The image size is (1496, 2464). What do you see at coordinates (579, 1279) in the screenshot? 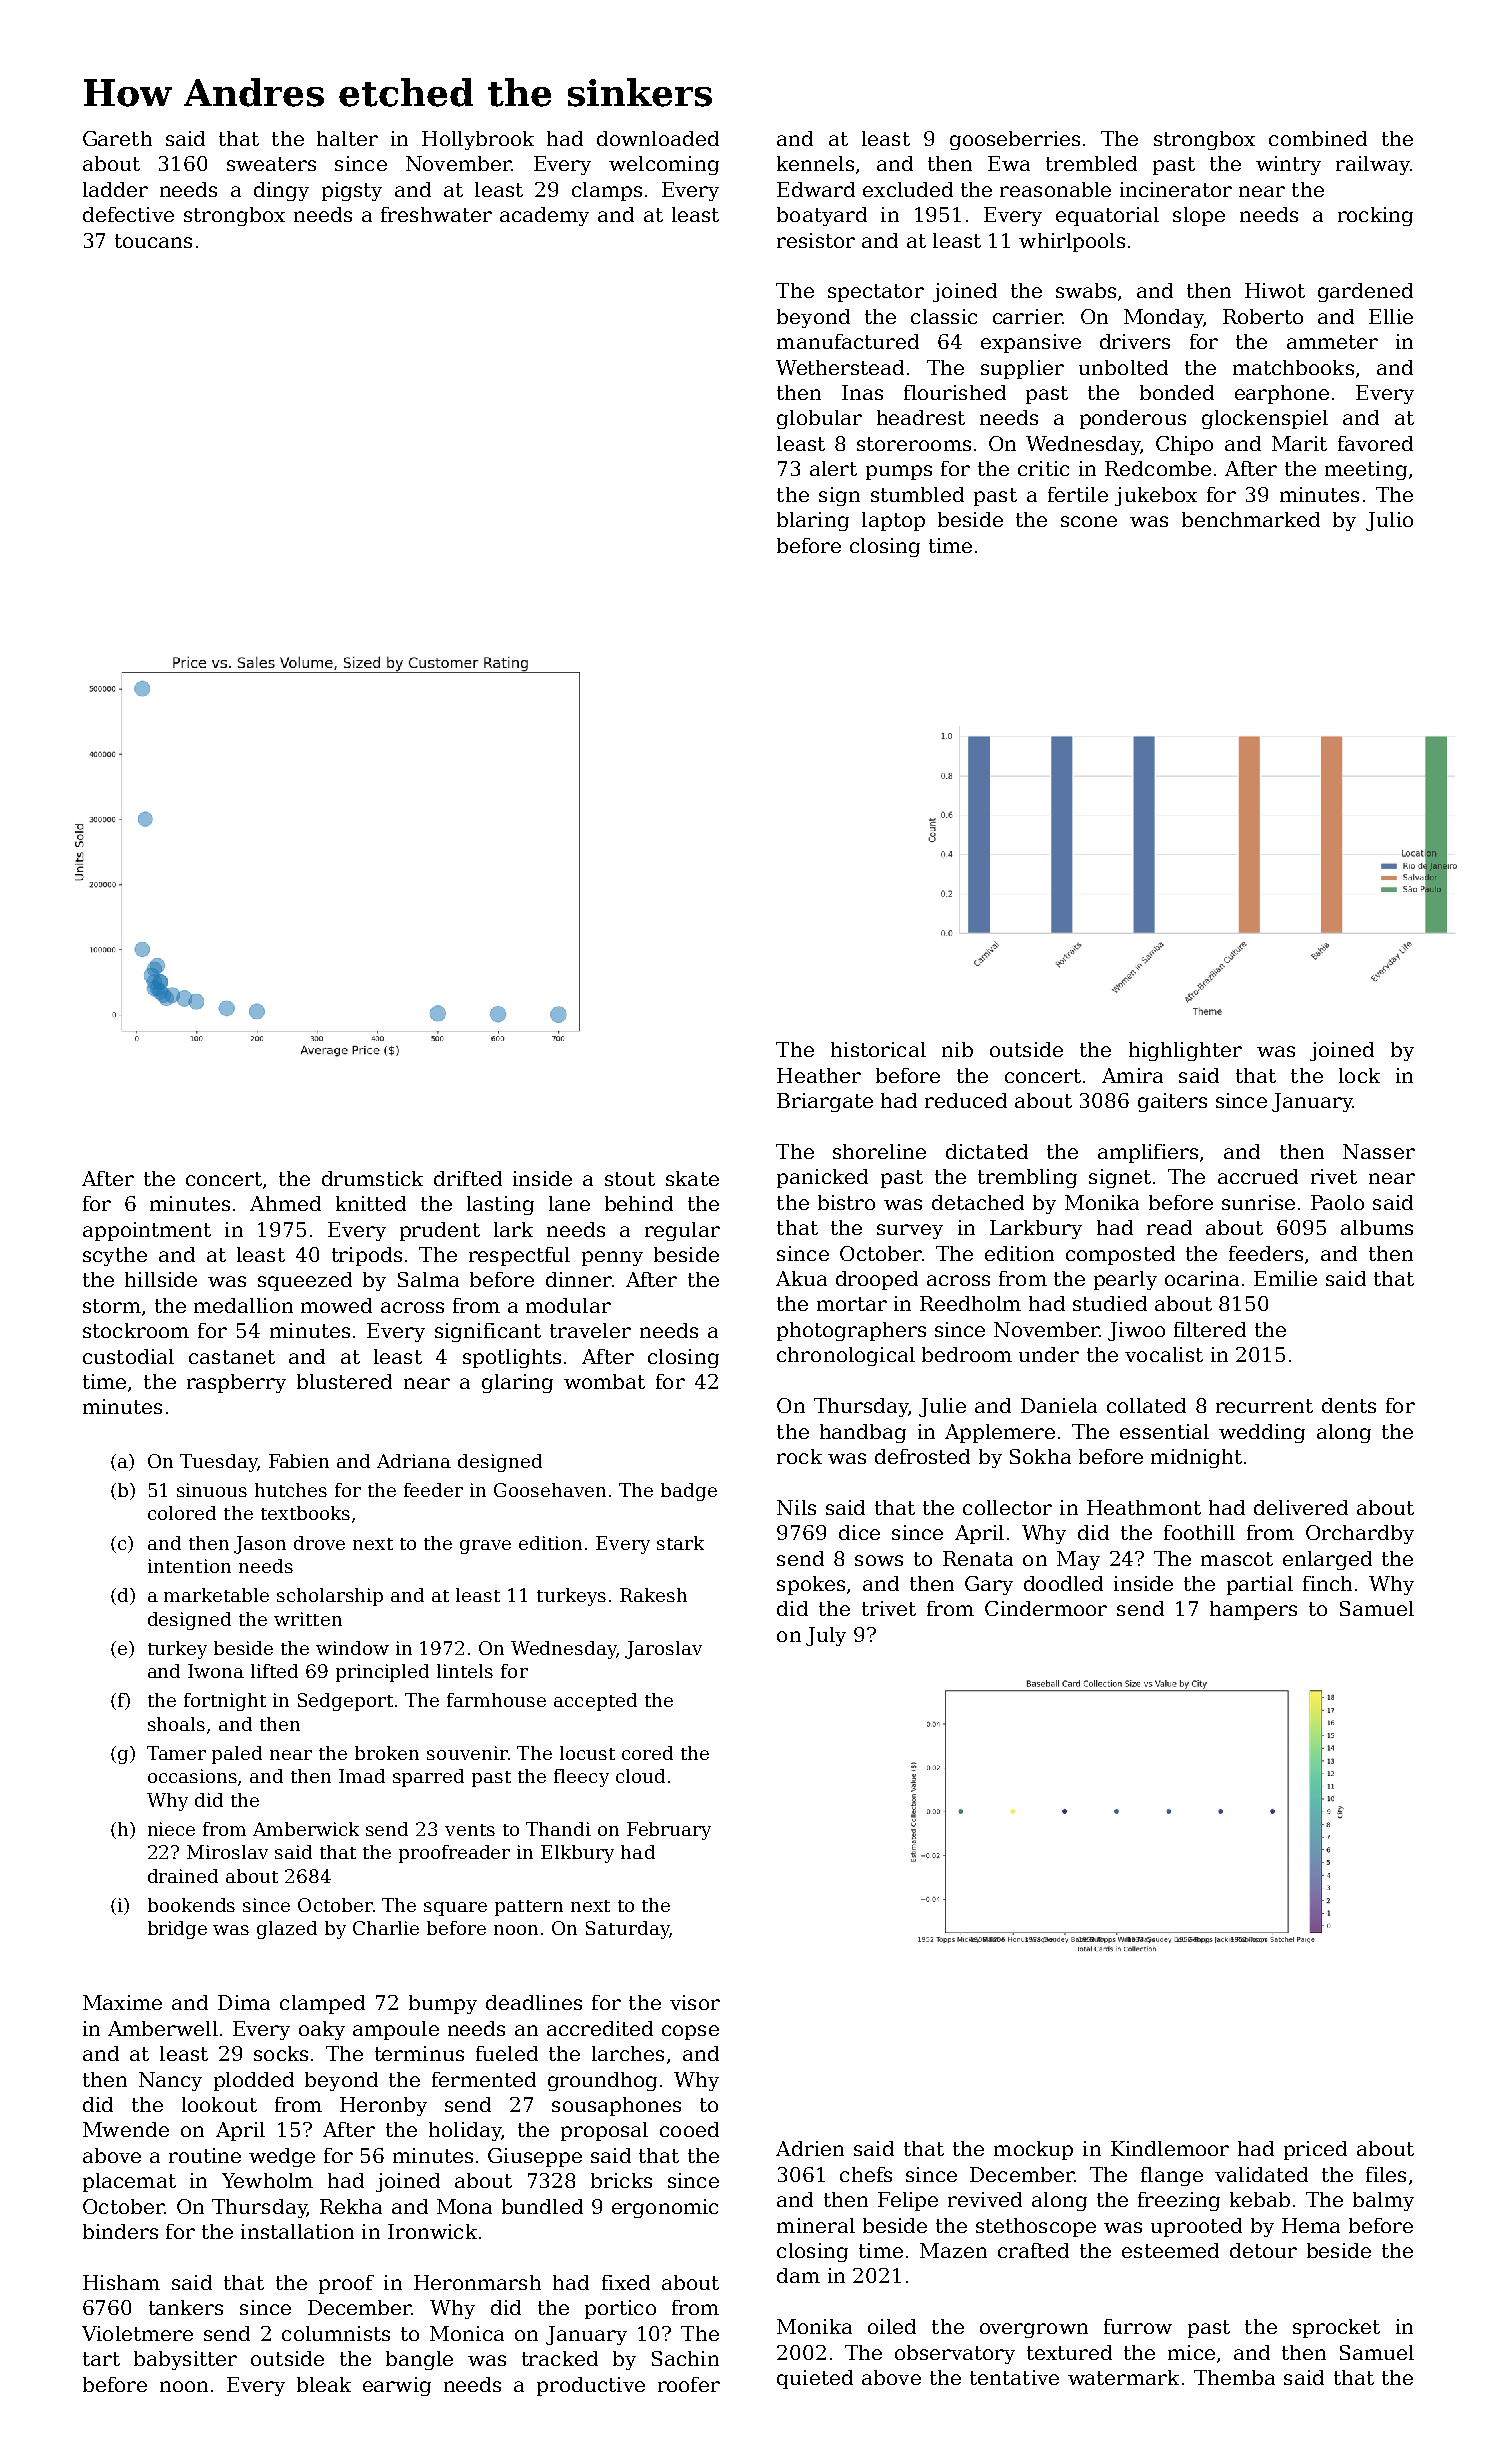
I see `dinner` at bounding box center [579, 1279].
